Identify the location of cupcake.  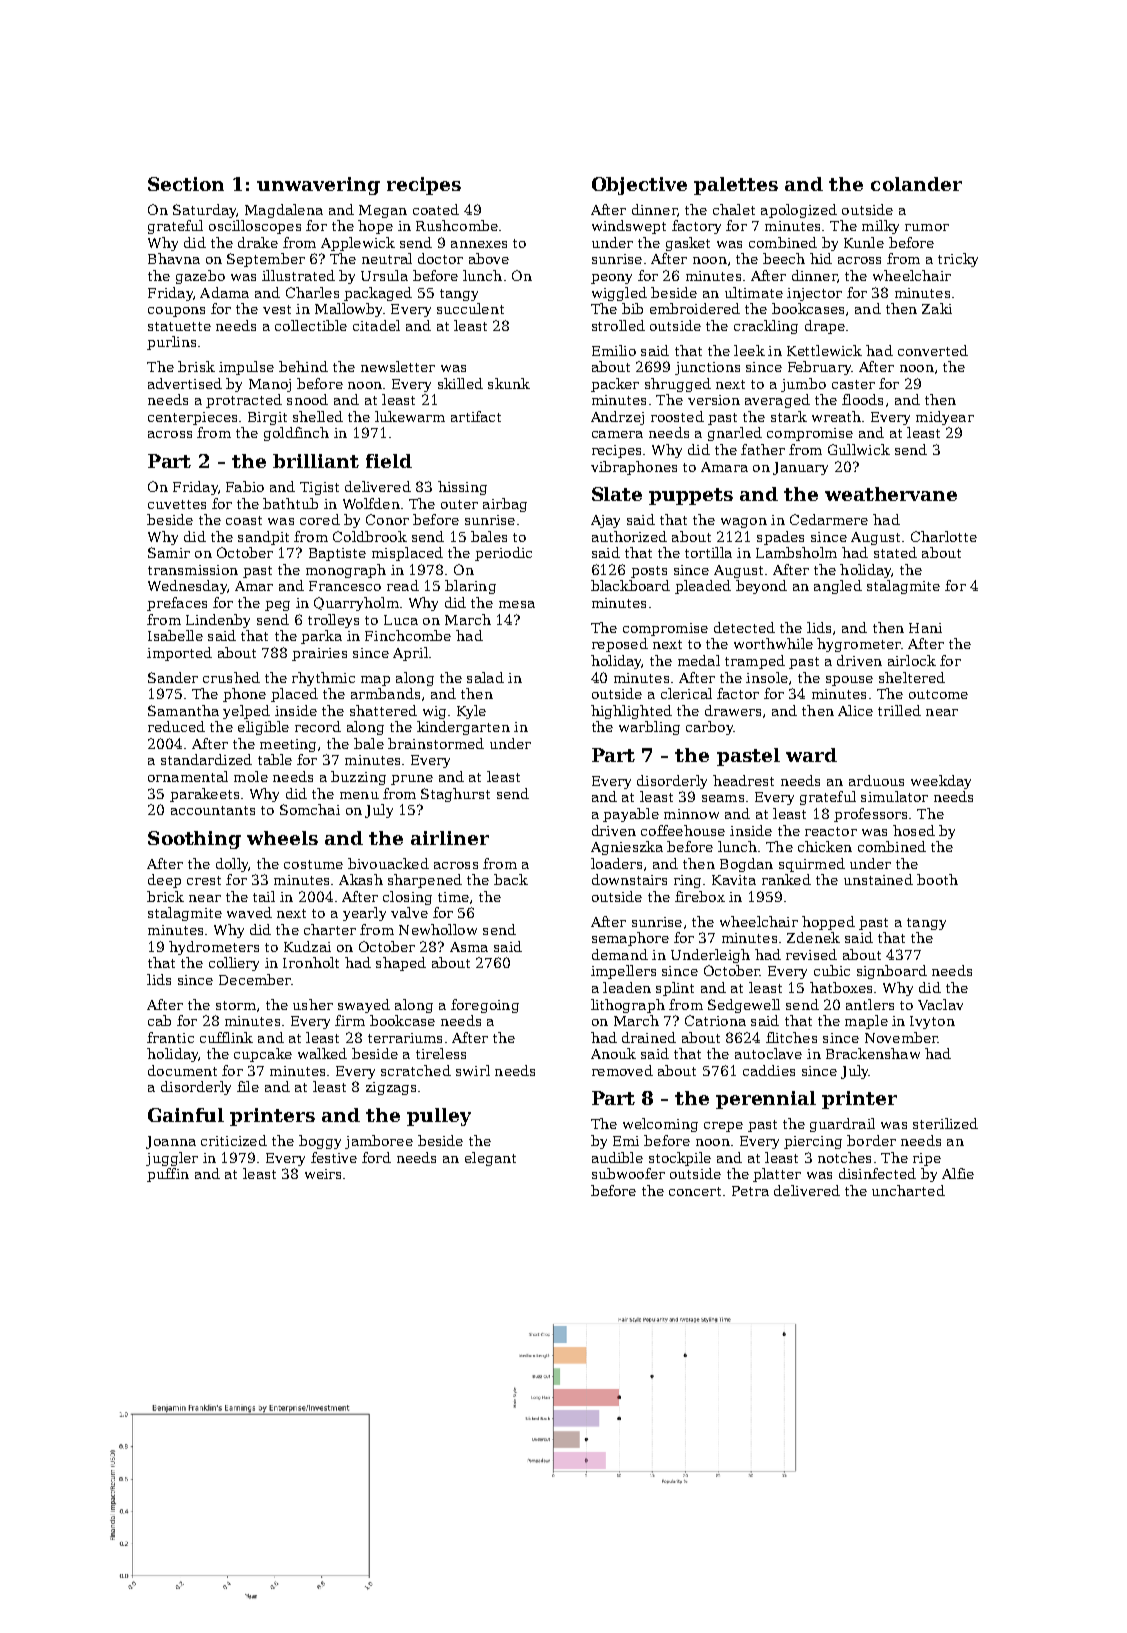
(263, 1055).
